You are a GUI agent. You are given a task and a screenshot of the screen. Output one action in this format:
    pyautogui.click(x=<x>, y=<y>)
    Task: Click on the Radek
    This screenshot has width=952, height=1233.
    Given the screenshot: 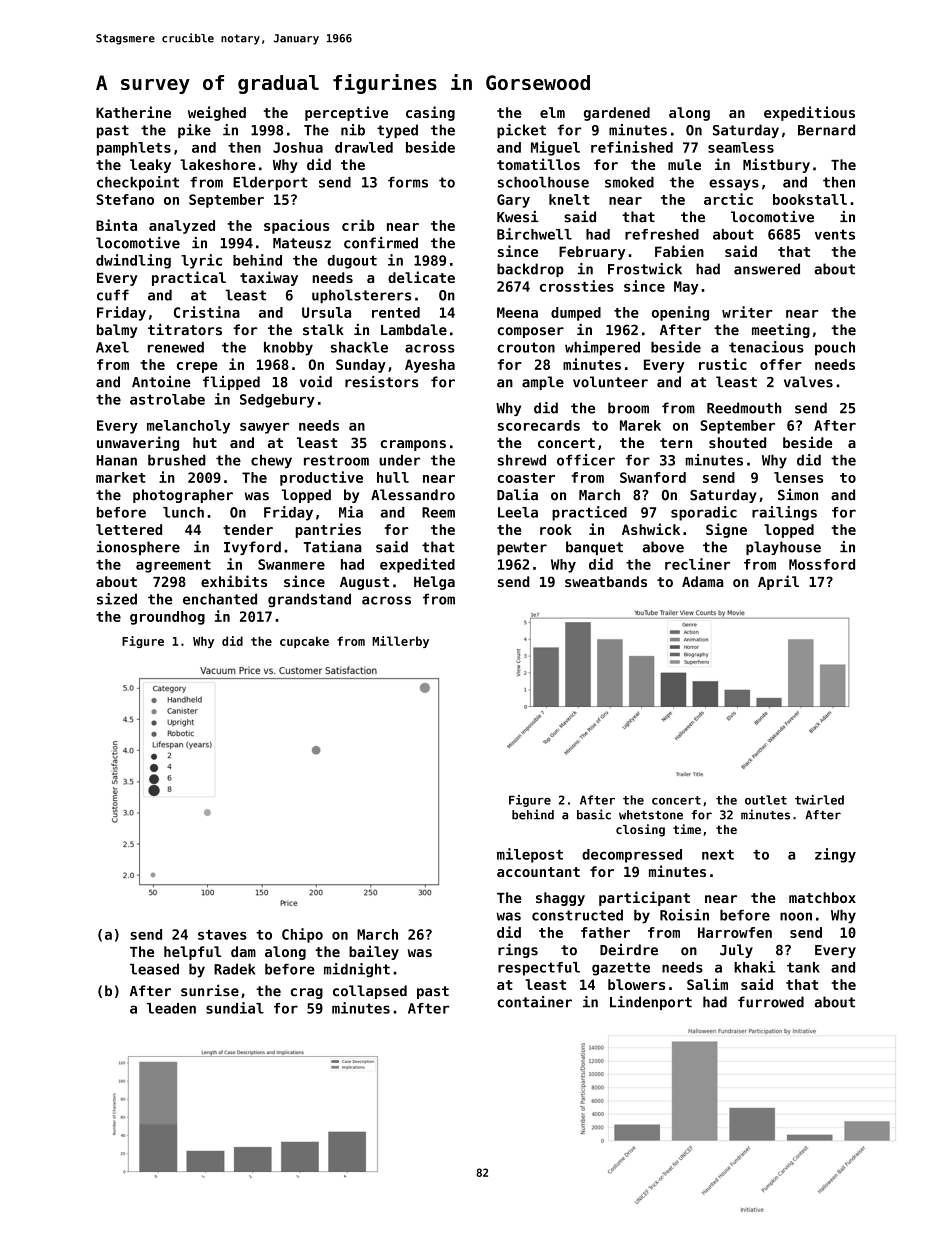 What is the action you would take?
    pyautogui.click(x=234, y=969)
